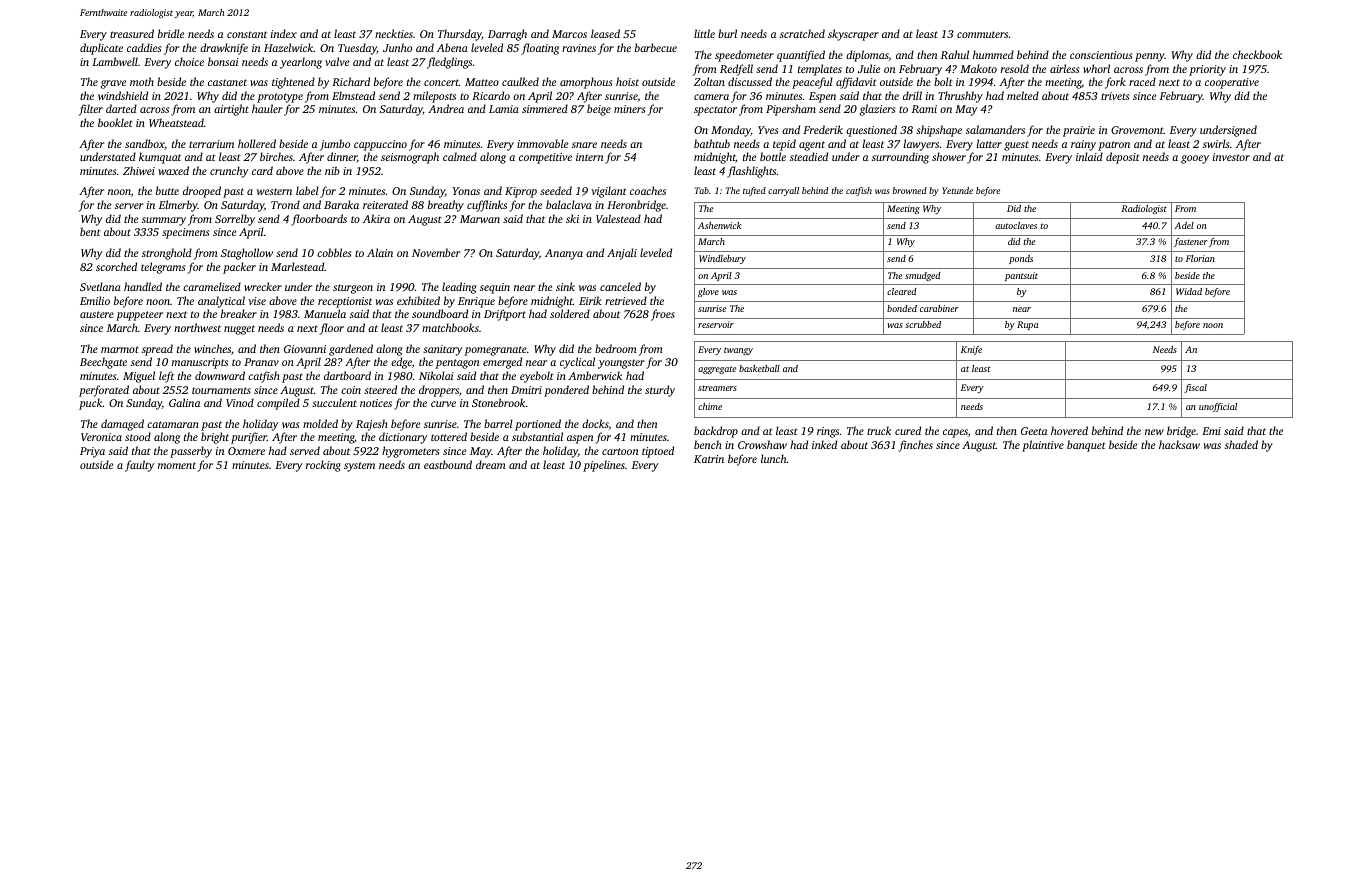 This document has width=1372, height=887. What do you see at coordinates (307, 190) in the document?
I see `label` at bounding box center [307, 190].
